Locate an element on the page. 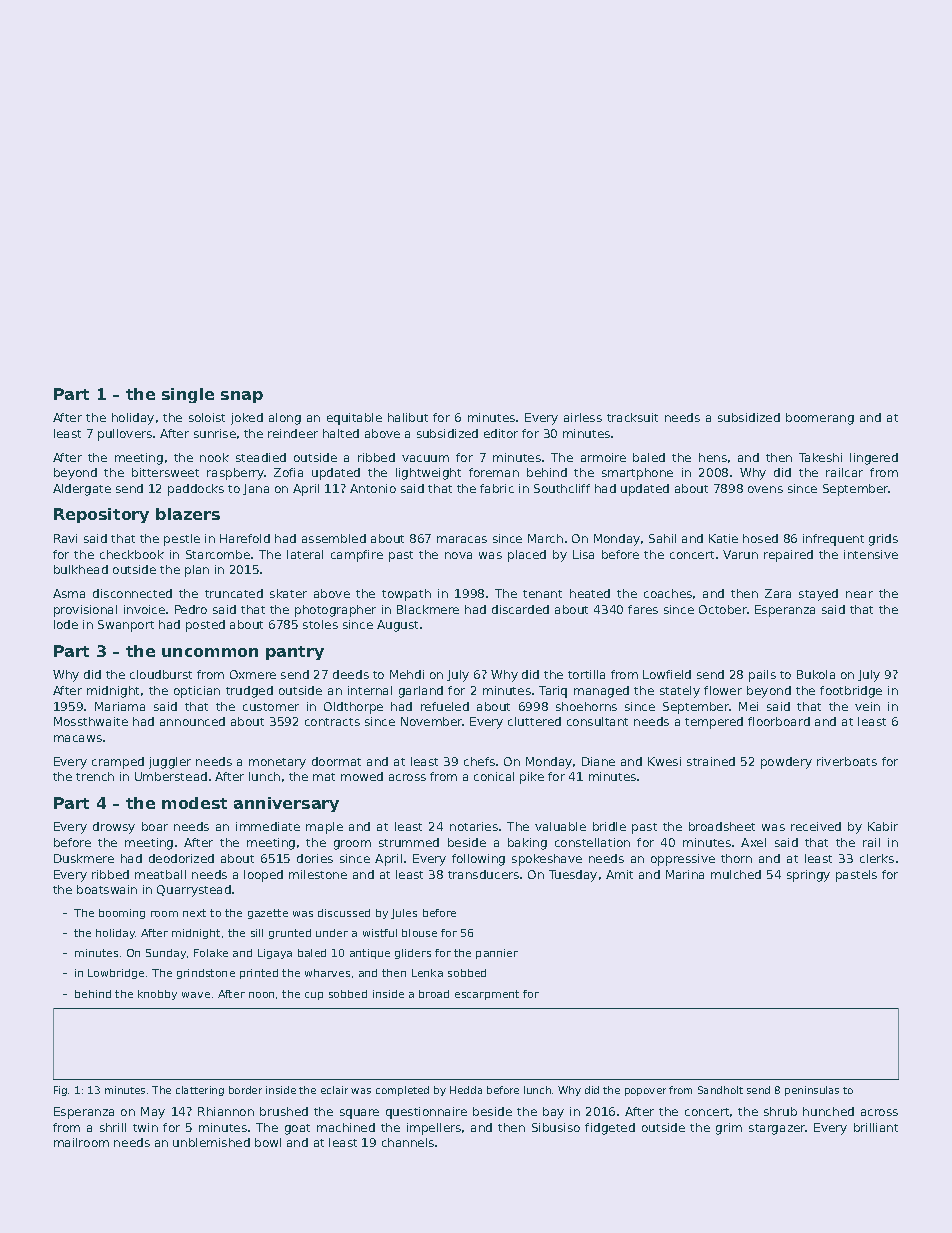  hens is located at coordinates (713, 457).
